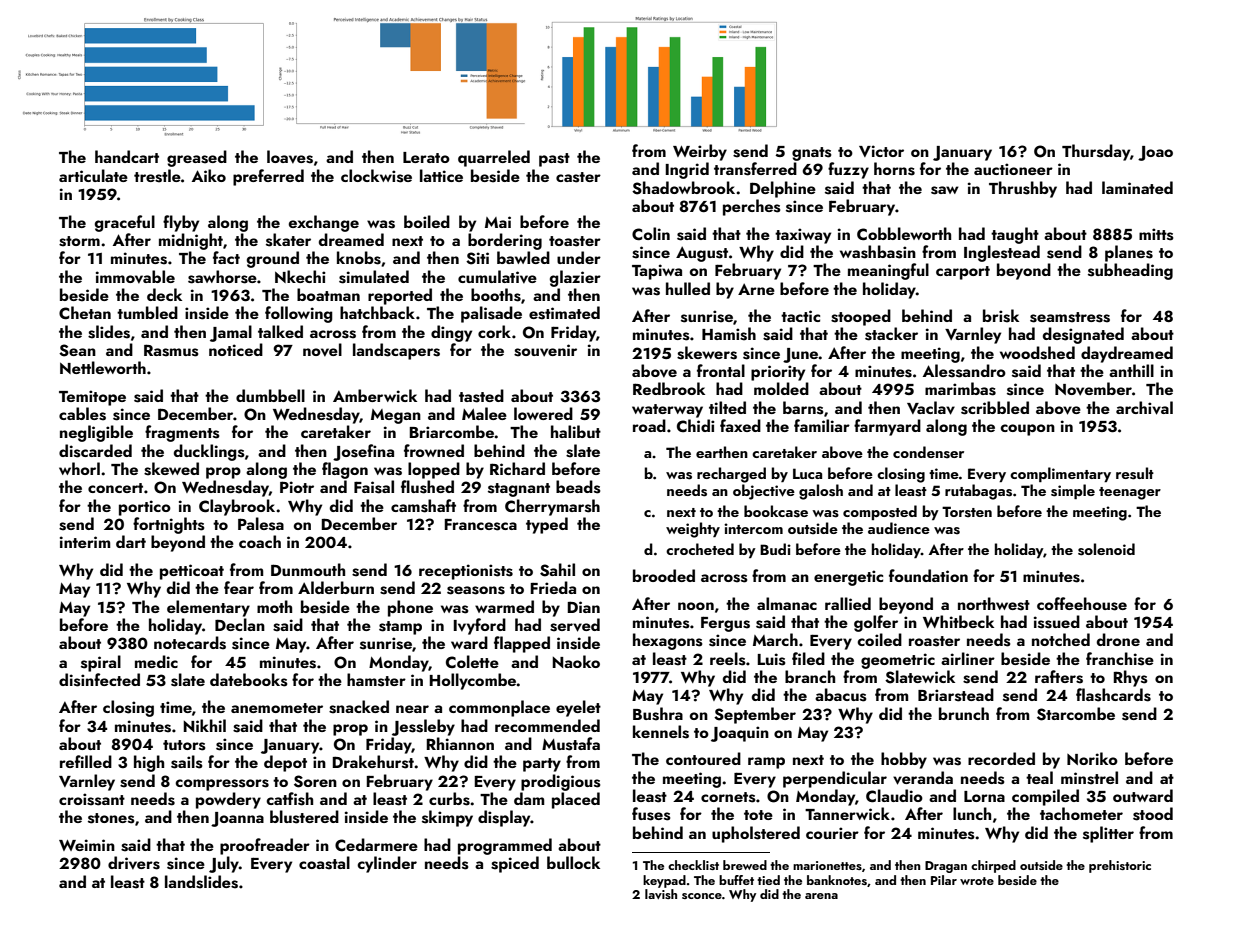 Image resolution: width=1233 pixels, height=952 pixels. Describe the element at coordinates (134, 863) in the screenshot. I see `drivers` at that location.
